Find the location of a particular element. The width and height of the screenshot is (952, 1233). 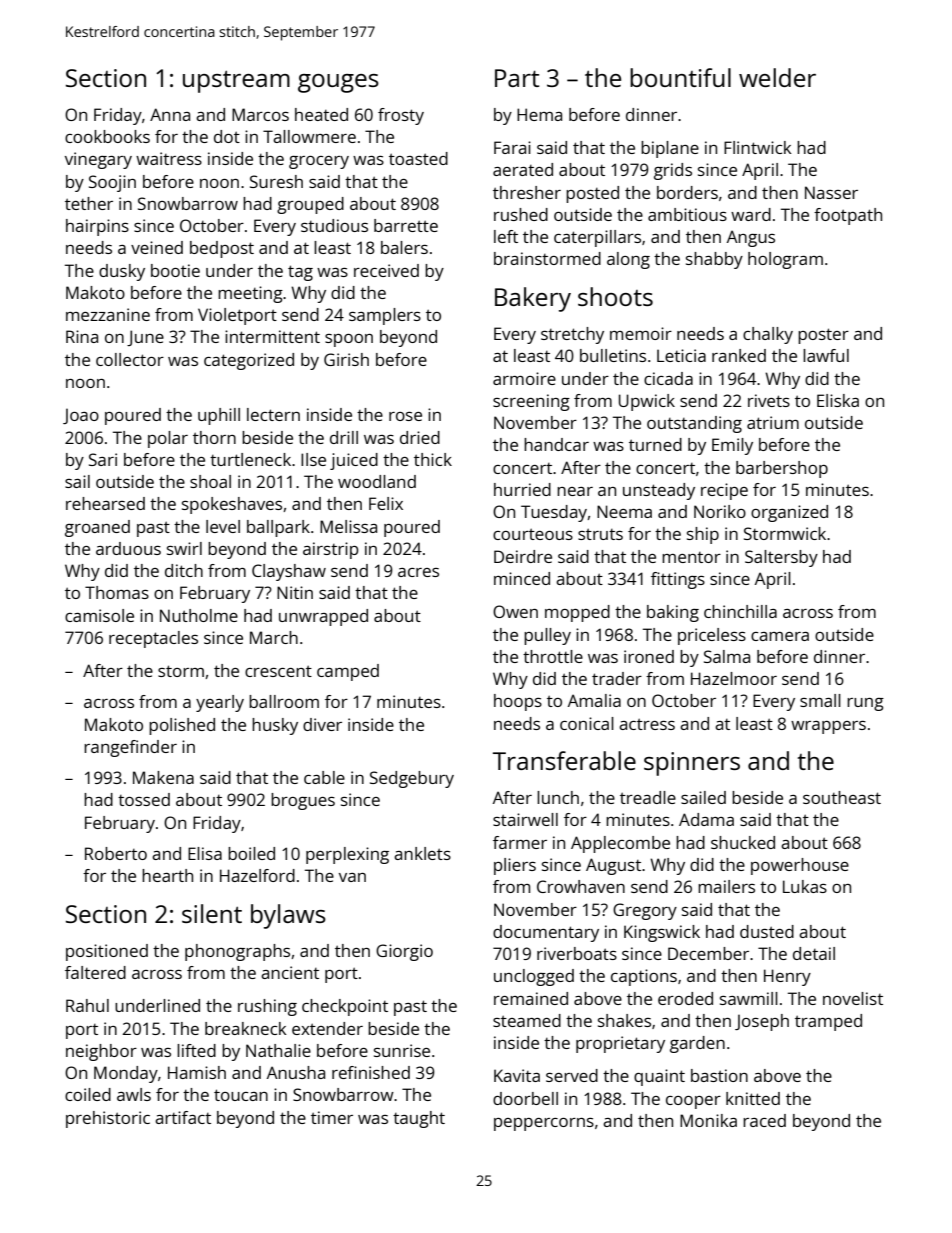

upstream is located at coordinates (236, 82).
